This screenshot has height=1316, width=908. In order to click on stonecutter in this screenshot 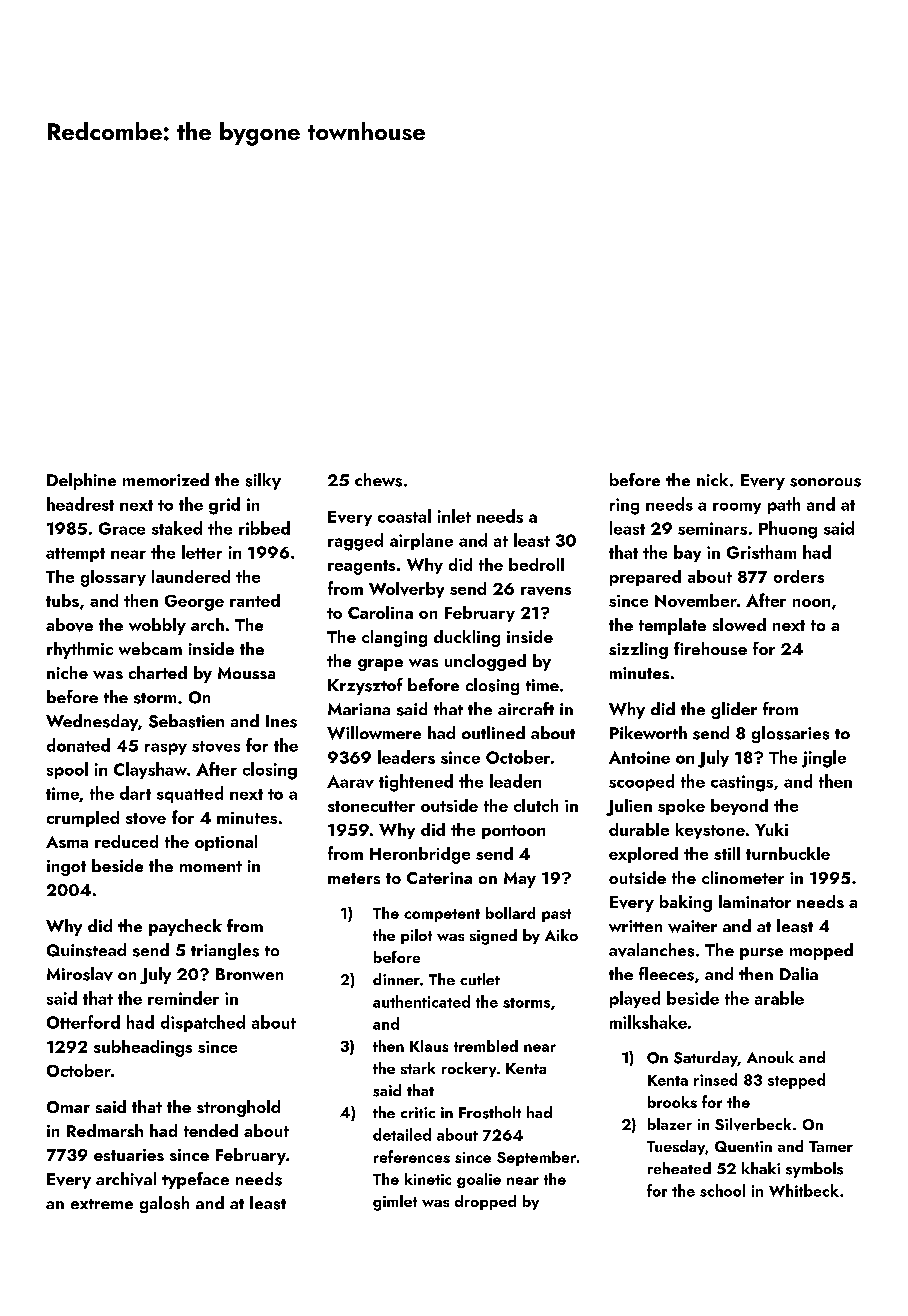, I will do `click(371, 806)`.
